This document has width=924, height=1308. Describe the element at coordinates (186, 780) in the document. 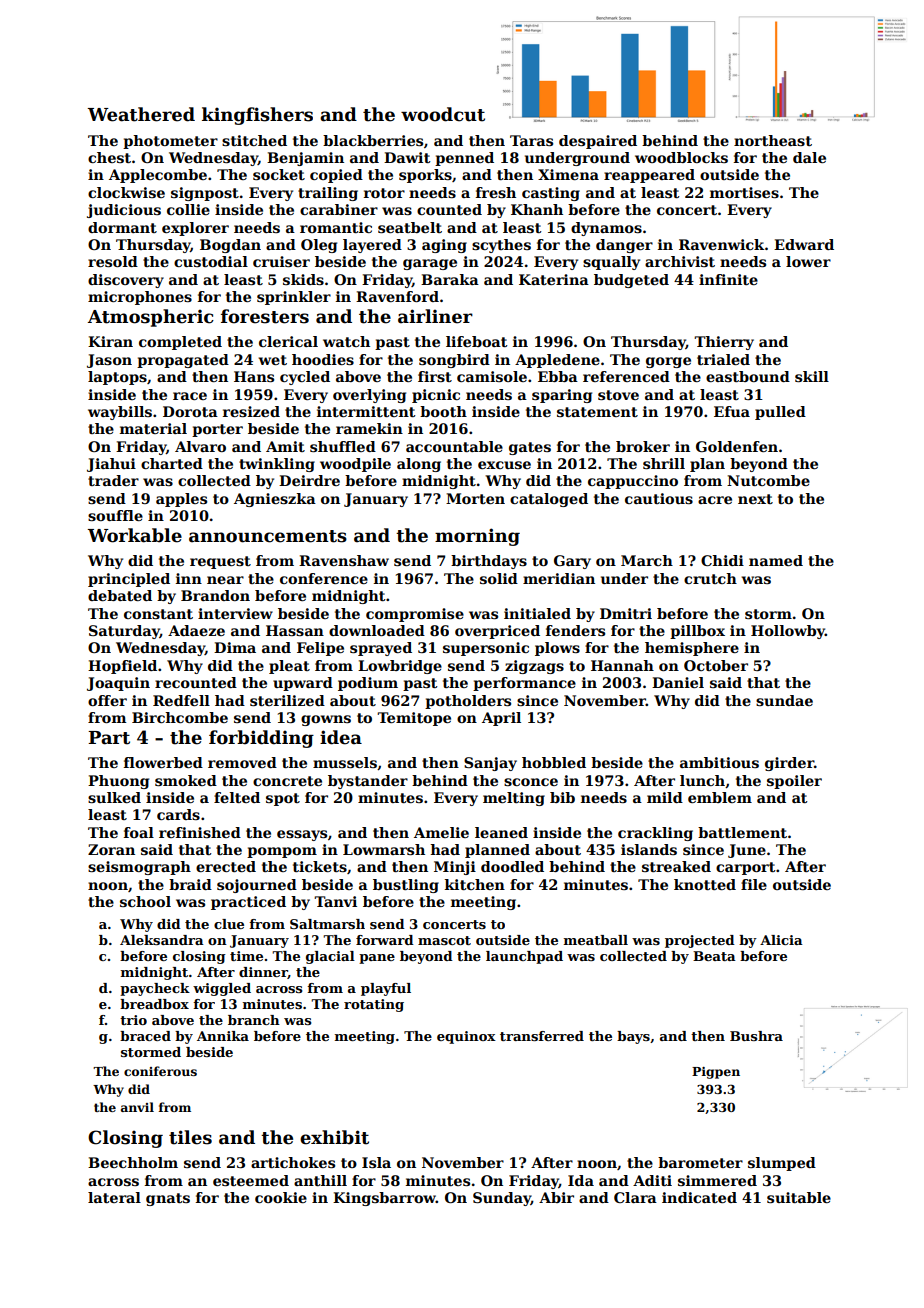

I see `smoked` at that location.
